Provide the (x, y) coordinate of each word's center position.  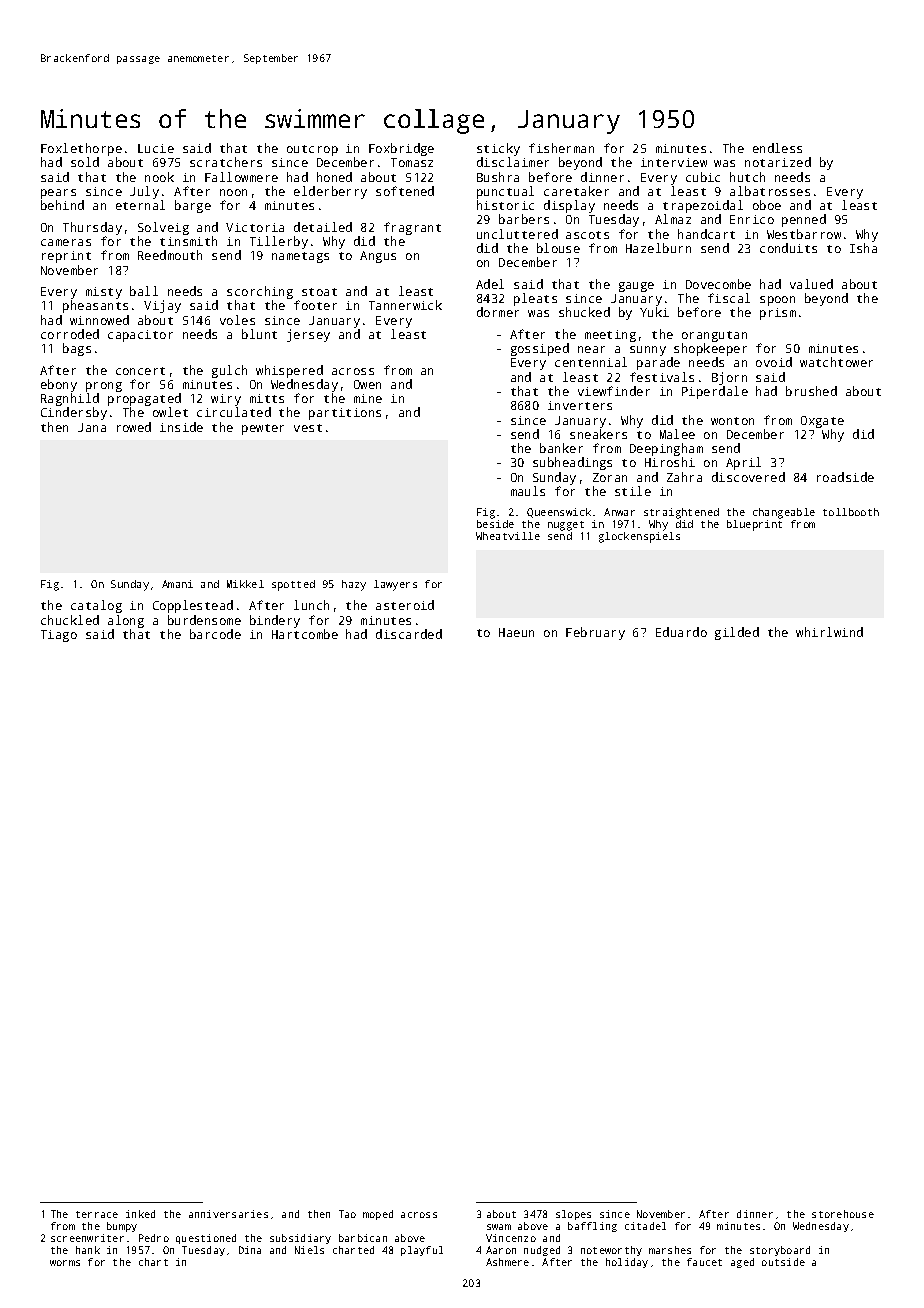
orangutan (714, 336)
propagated (144, 399)
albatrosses (770, 191)
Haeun (516, 632)
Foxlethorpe (81, 149)
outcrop (312, 150)
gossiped (540, 349)
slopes (573, 1215)
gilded (737, 633)
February (595, 633)
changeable (784, 513)
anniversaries (228, 1214)
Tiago (59, 636)
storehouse (843, 1214)
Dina (250, 1250)
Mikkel (245, 584)
